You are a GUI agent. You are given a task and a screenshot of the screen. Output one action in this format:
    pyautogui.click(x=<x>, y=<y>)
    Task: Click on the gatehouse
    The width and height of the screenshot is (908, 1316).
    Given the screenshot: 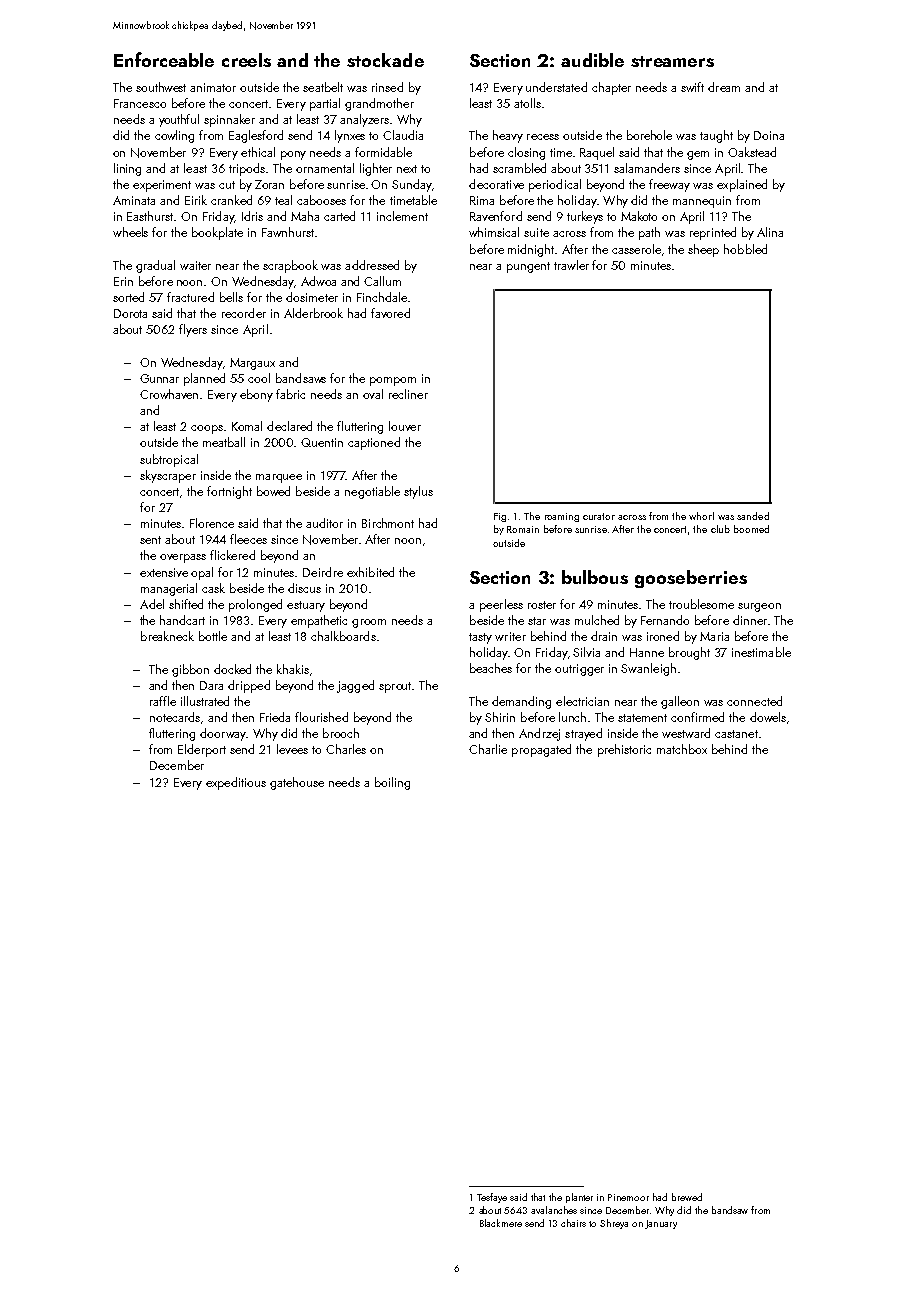 What is the action you would take?
    pyautogui.click(x=297, y=783)
